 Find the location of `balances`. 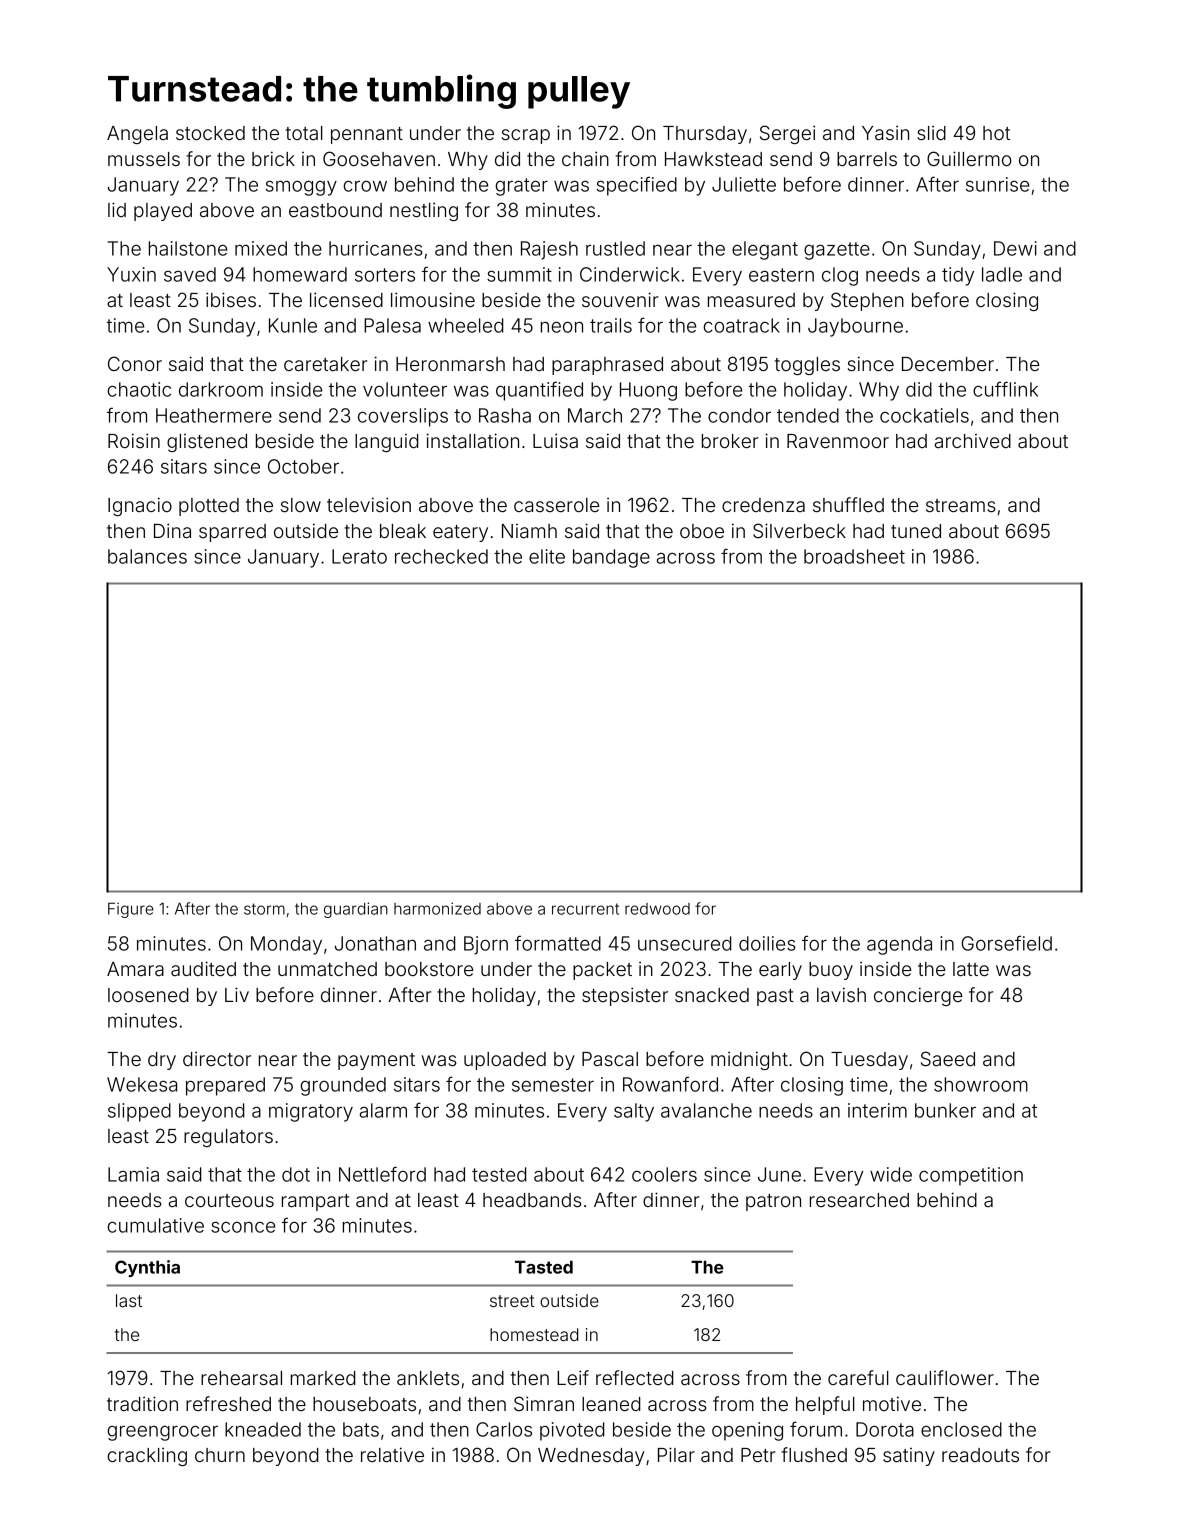

balances is located at coordinates (147, 556).
